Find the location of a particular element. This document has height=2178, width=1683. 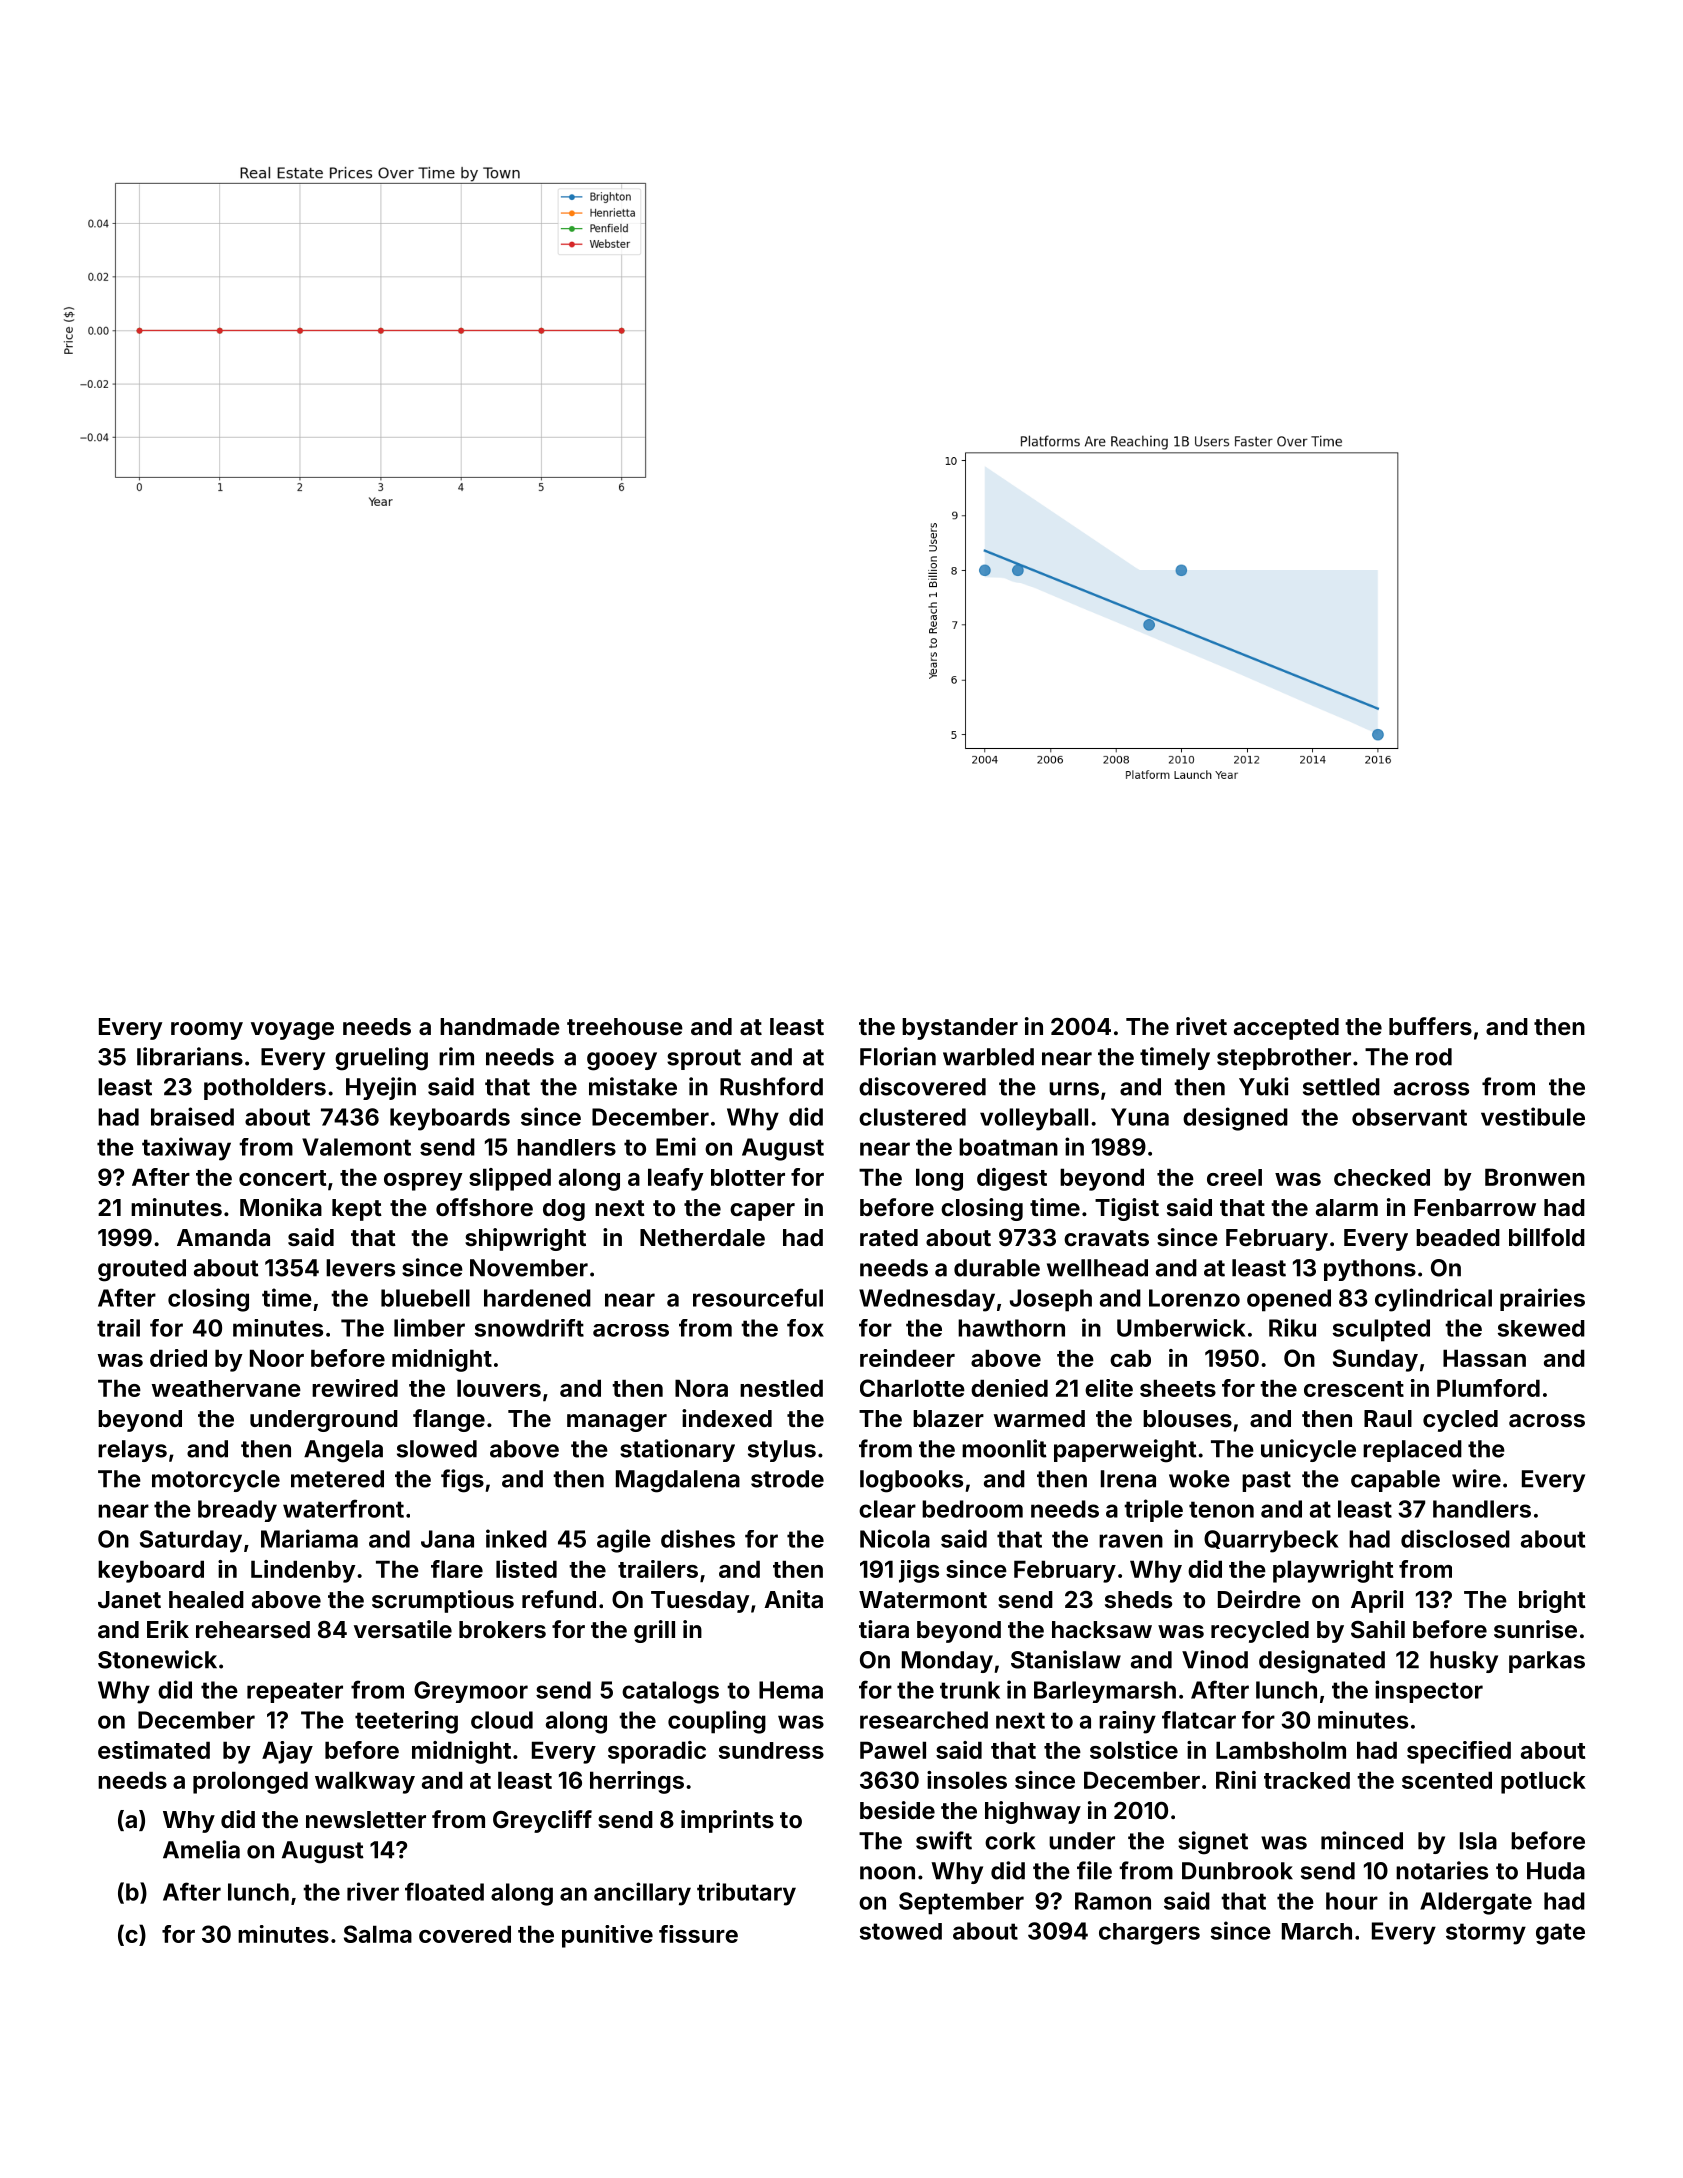

observant is located at coordinates (1409, 1117).
